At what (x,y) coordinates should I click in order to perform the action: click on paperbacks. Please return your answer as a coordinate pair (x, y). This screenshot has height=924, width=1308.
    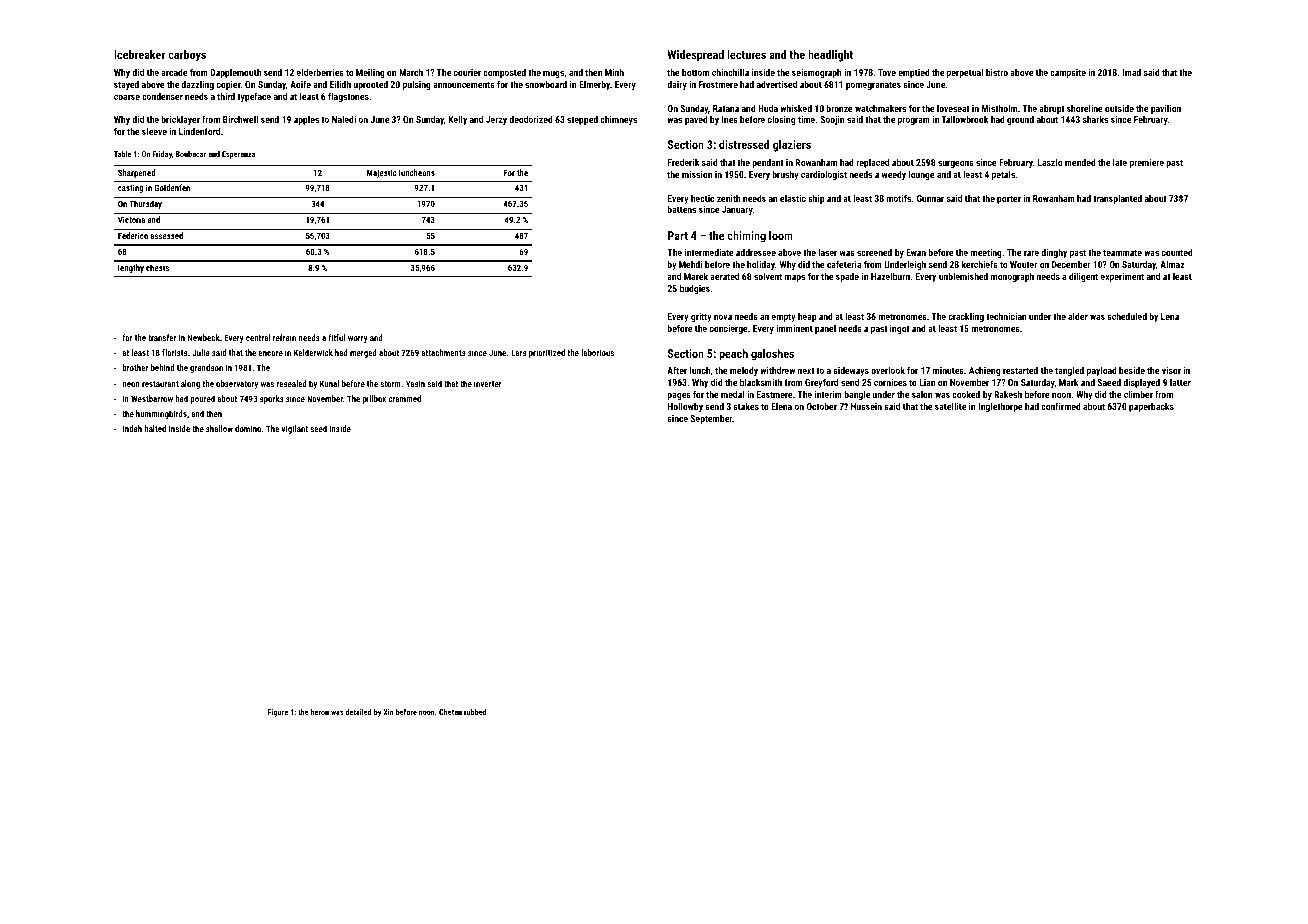
    Looking at the image, I should click on (1151, 407).
